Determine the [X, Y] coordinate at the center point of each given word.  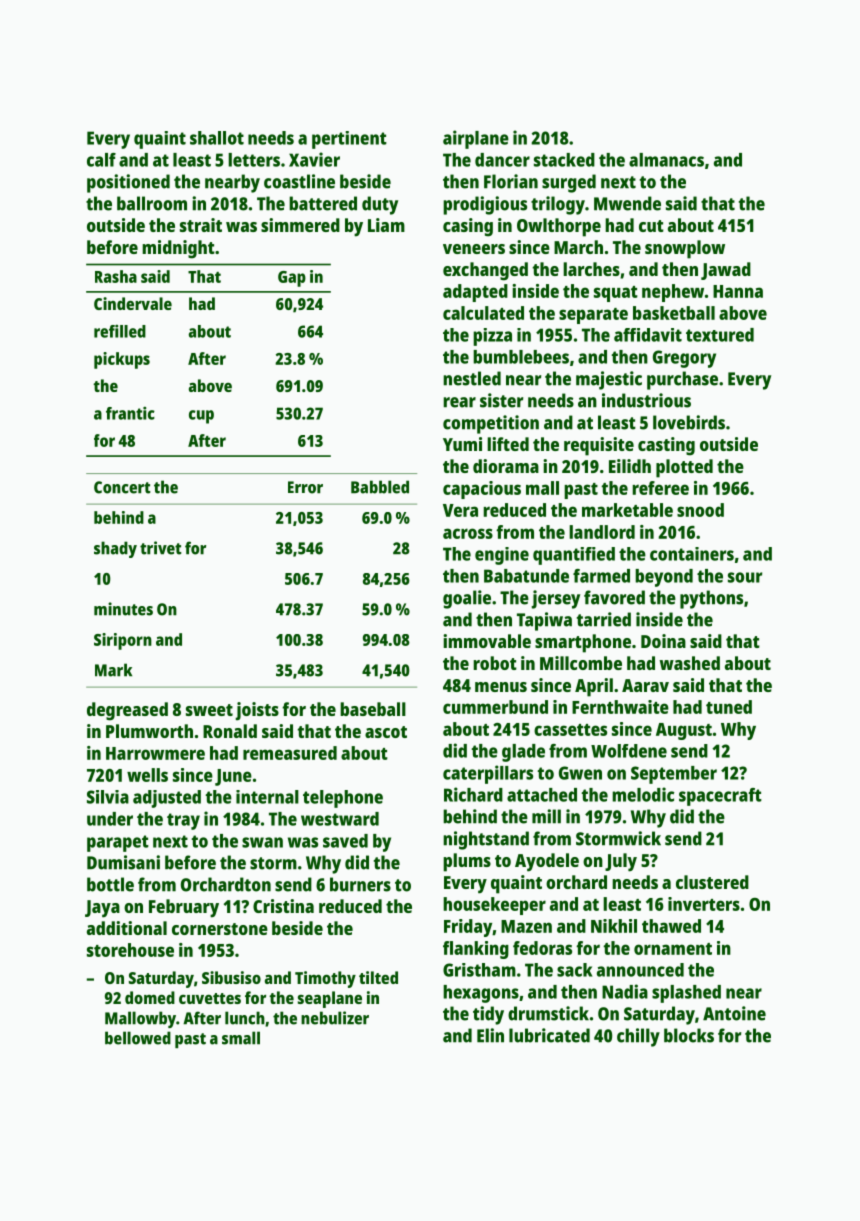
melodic [643, 794]
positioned [128, 183]
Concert [122, 487]
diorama [506, 466]
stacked [564, 160]
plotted [684, 468]
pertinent [349, 140]
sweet [209, 710]
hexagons [481, 994]
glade [523, 753]
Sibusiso [231, 977]
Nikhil [614, 926]
